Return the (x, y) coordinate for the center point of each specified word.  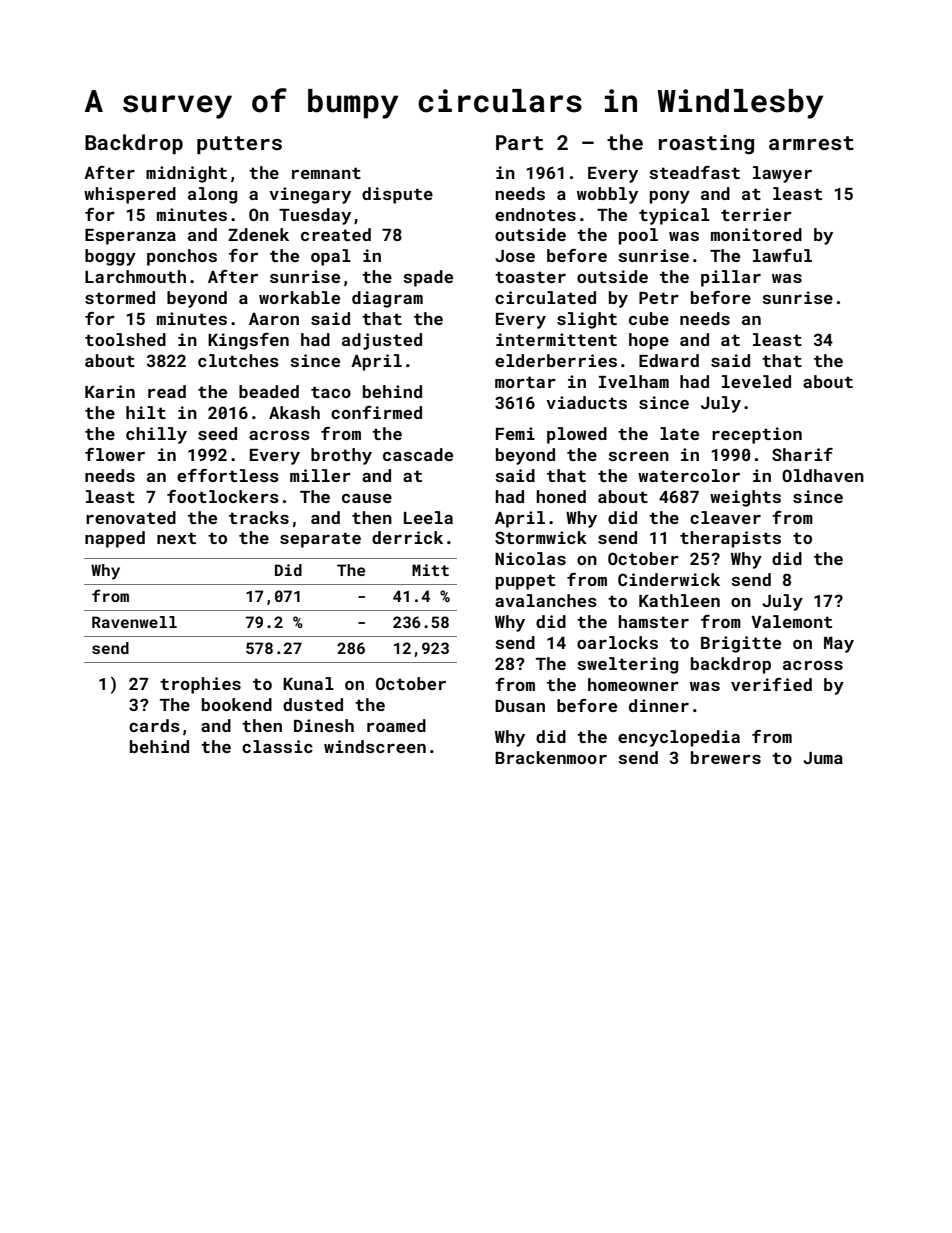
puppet (525, 582)
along (212, 195)
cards (154, 725)
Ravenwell (134, 622)
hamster (654, 621)
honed (561, 496)
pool (638, 236)
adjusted (382, 341)
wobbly (607, 195)
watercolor (689, 475)
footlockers (223, 496)
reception (757, 435)
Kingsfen (248, 341)
